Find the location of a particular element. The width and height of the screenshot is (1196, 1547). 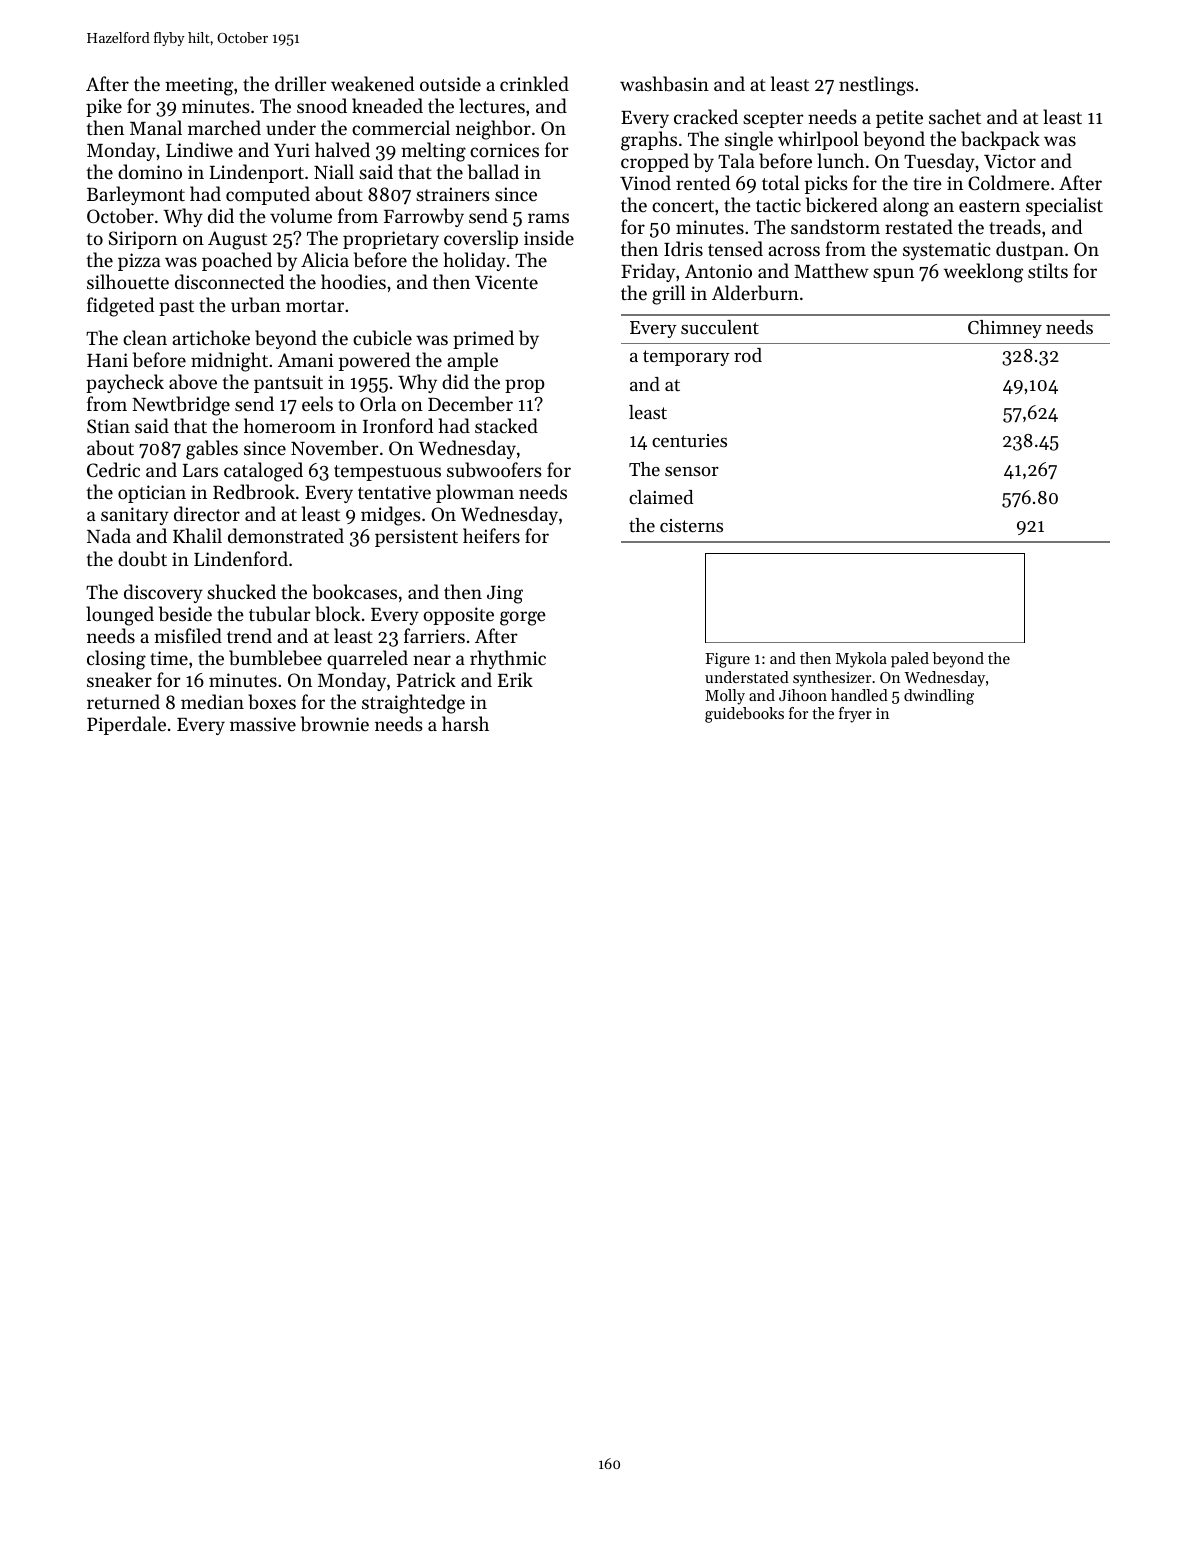

Piperdale is located at coordinates (126, 725).
